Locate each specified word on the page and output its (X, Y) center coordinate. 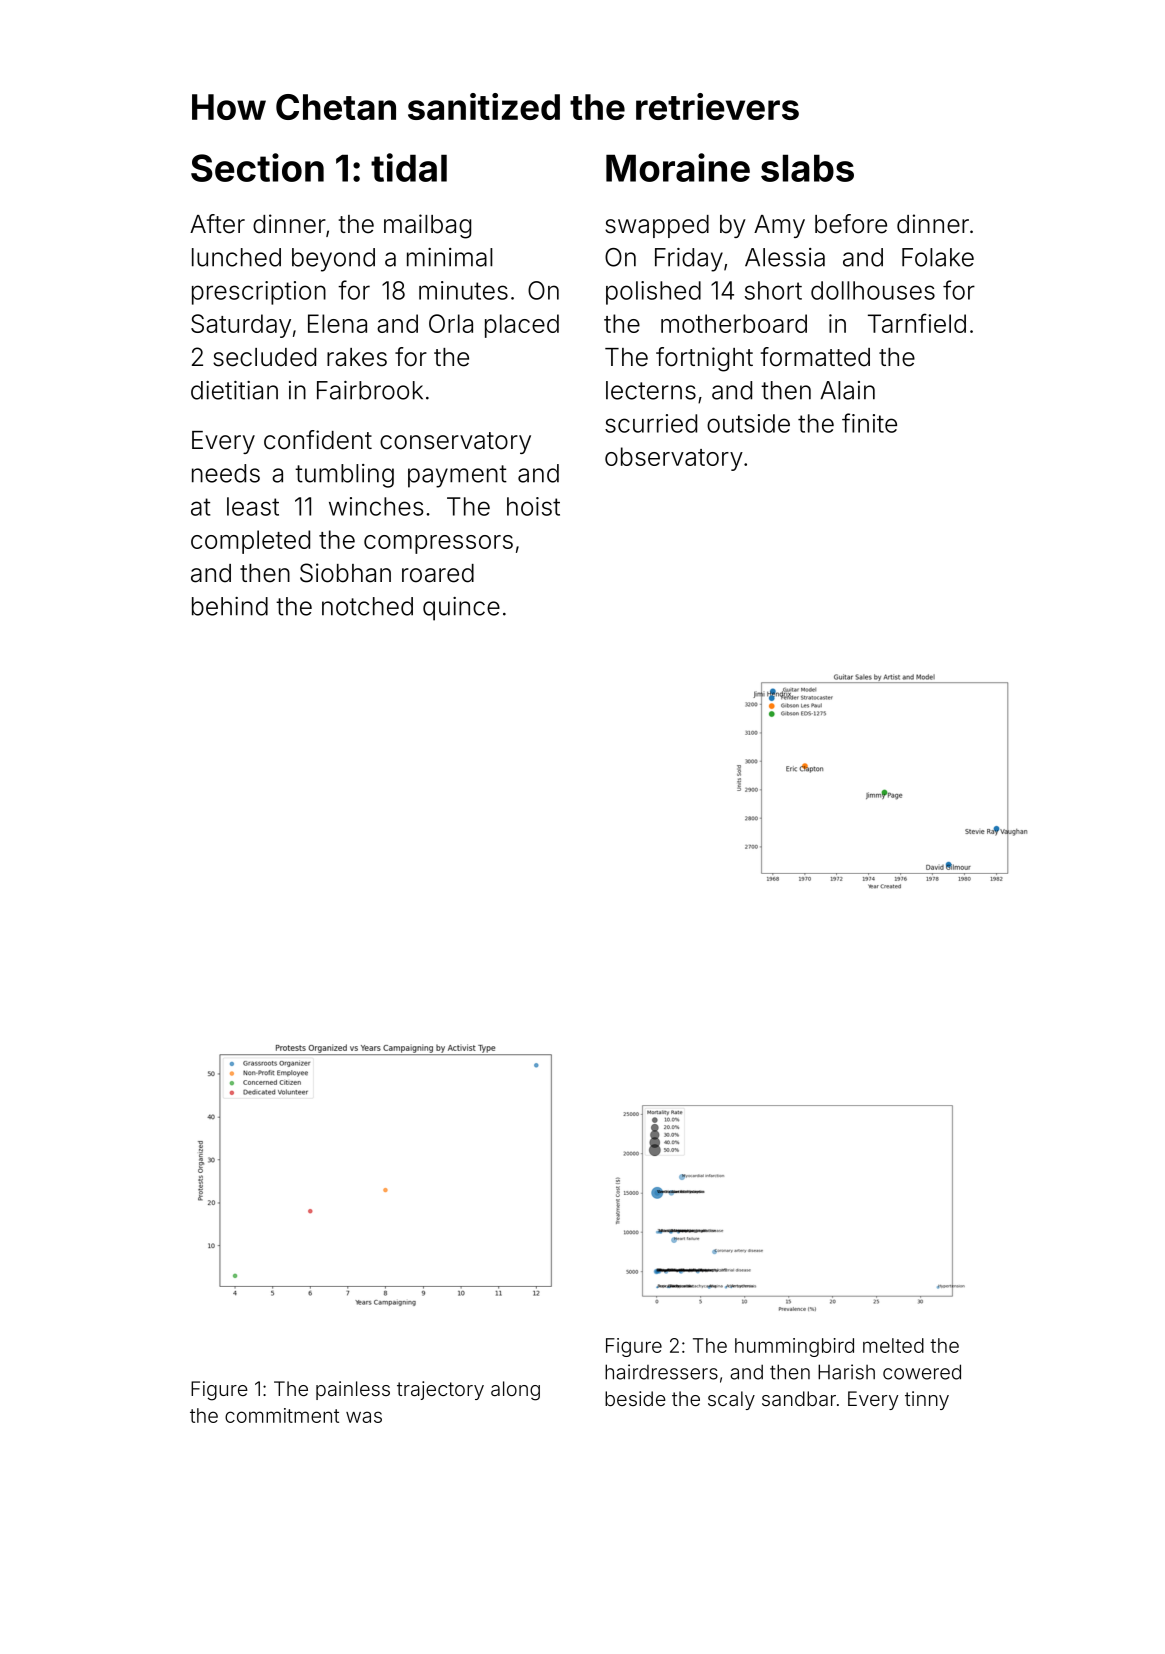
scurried (651, 423)
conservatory (455, 443)
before (851, 224)
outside (748, 423)
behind (230, 606)
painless (353, 1390)
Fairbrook (370, 390)
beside (635, 1398)
